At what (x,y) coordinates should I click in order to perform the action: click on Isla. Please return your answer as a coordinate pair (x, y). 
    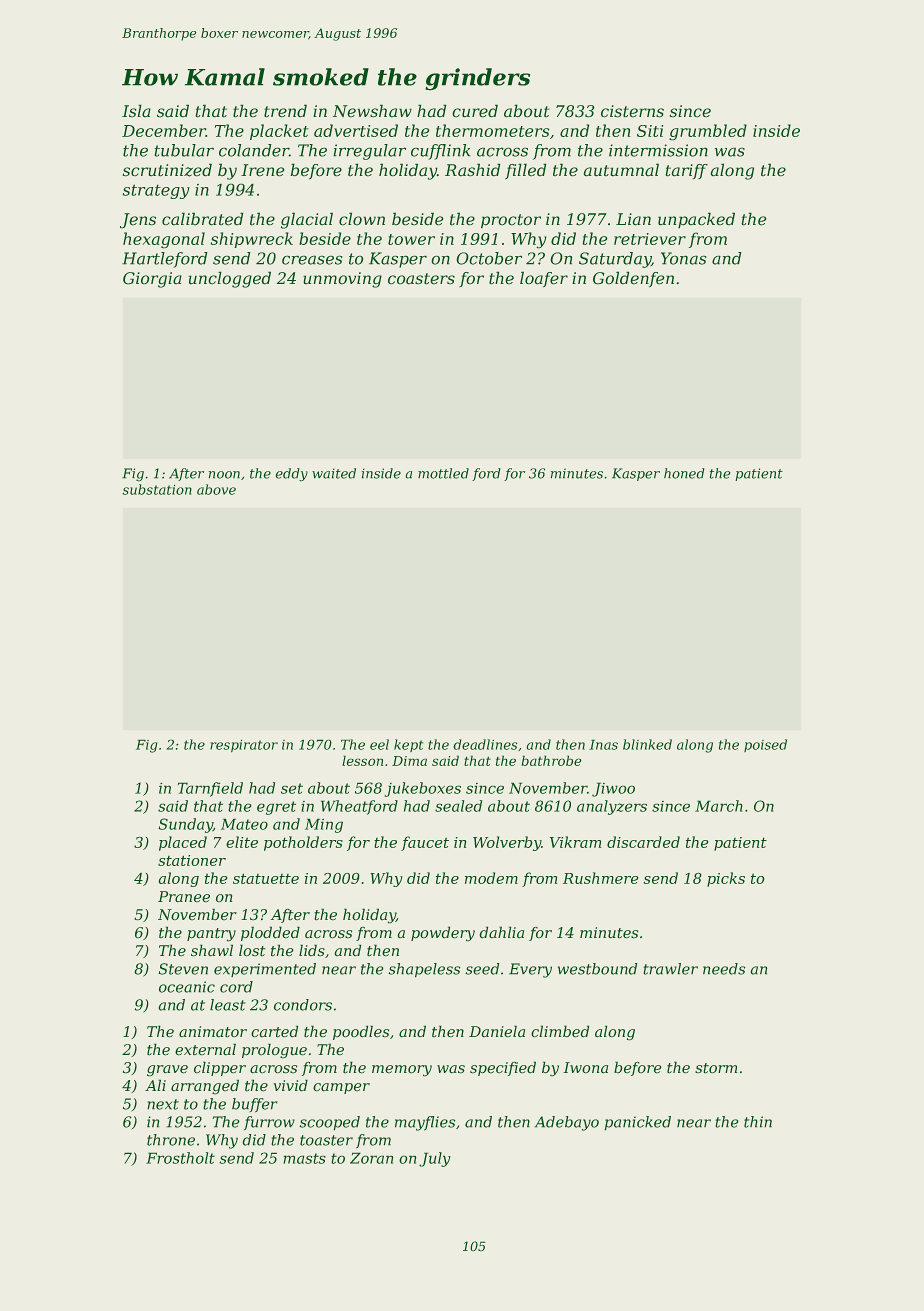
    Looking at the image, I should click on (136, 111).
